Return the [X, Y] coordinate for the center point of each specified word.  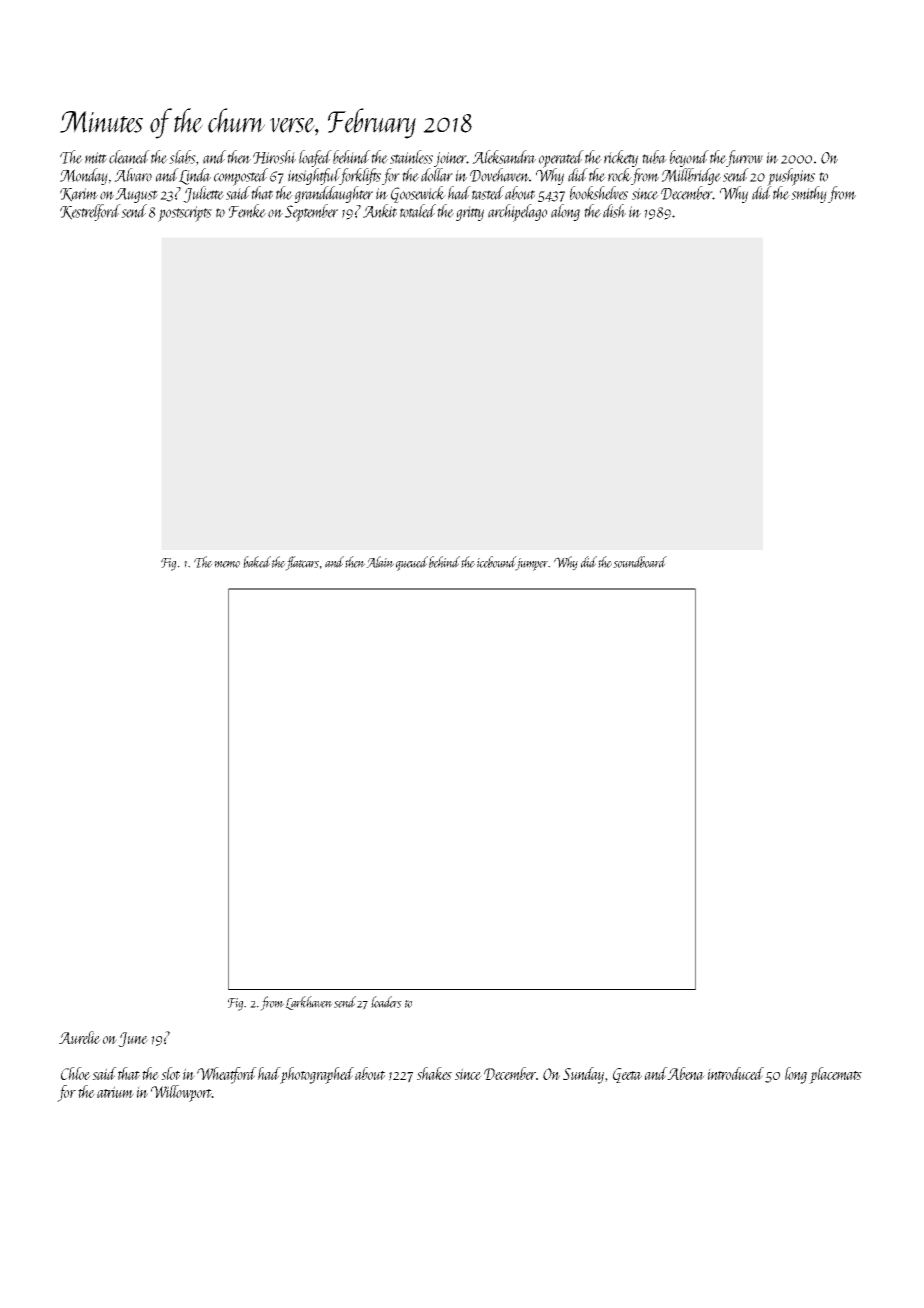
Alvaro [133, 175]
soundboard [640, 562]
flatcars [302, 563]
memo [227, 564]
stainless [411, 157]
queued [412, 563]
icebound [496, 563]
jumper [532, 563]
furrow [744, 158]
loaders [386, 1002]
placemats [835, 1075]
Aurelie [80, 1037]
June [133, 1039]
